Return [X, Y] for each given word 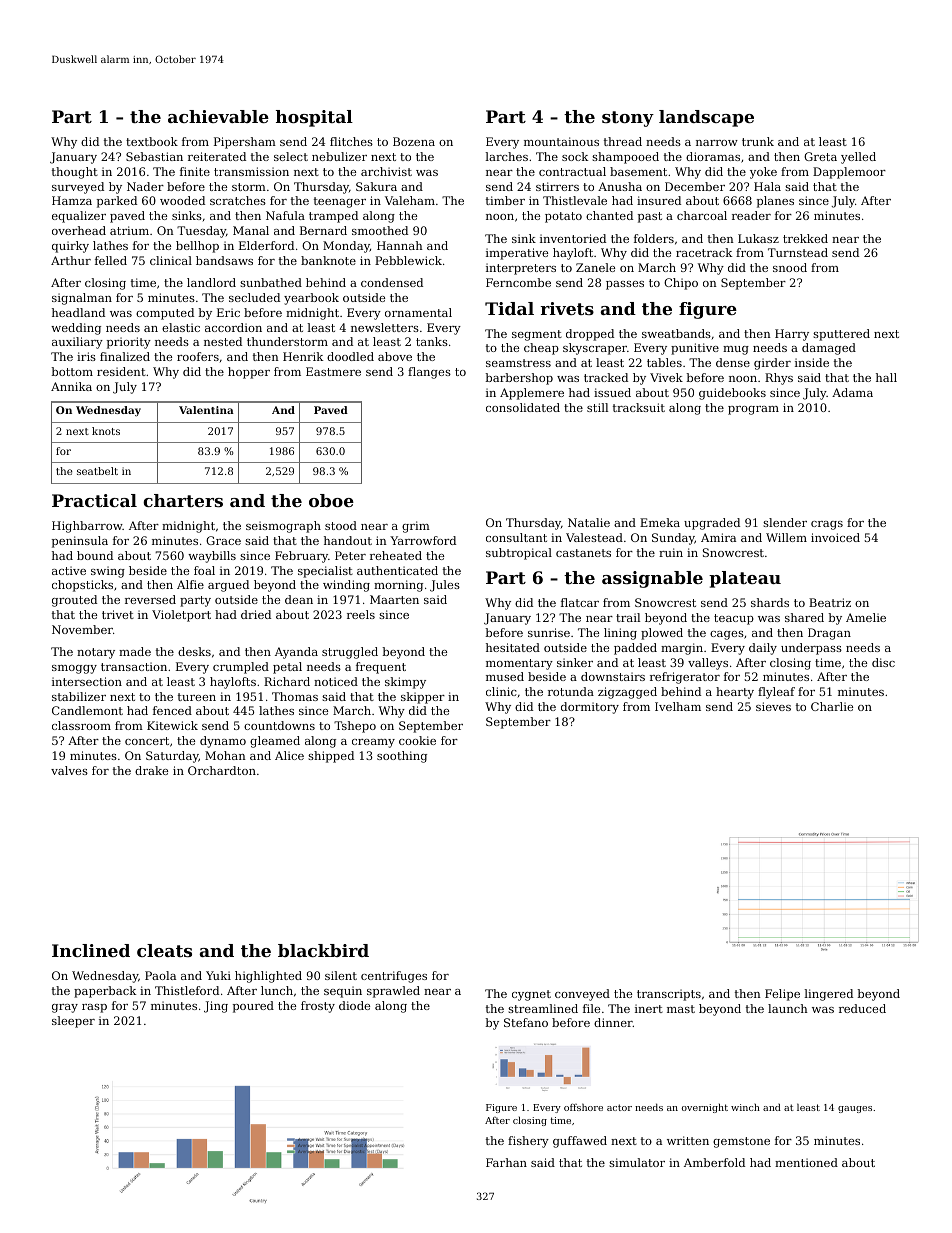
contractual [572, 171]
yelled [858, 158]
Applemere [532, 394]
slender [785, 522]
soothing [402, 757]
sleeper [73, 1022]
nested [223, 341]
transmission [251, 171]
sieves [773, 706]
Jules [445, 586]
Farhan [506, 1162]
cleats [164, 950]
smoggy [74, 669]
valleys [708, 664]
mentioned [806, 1162]
